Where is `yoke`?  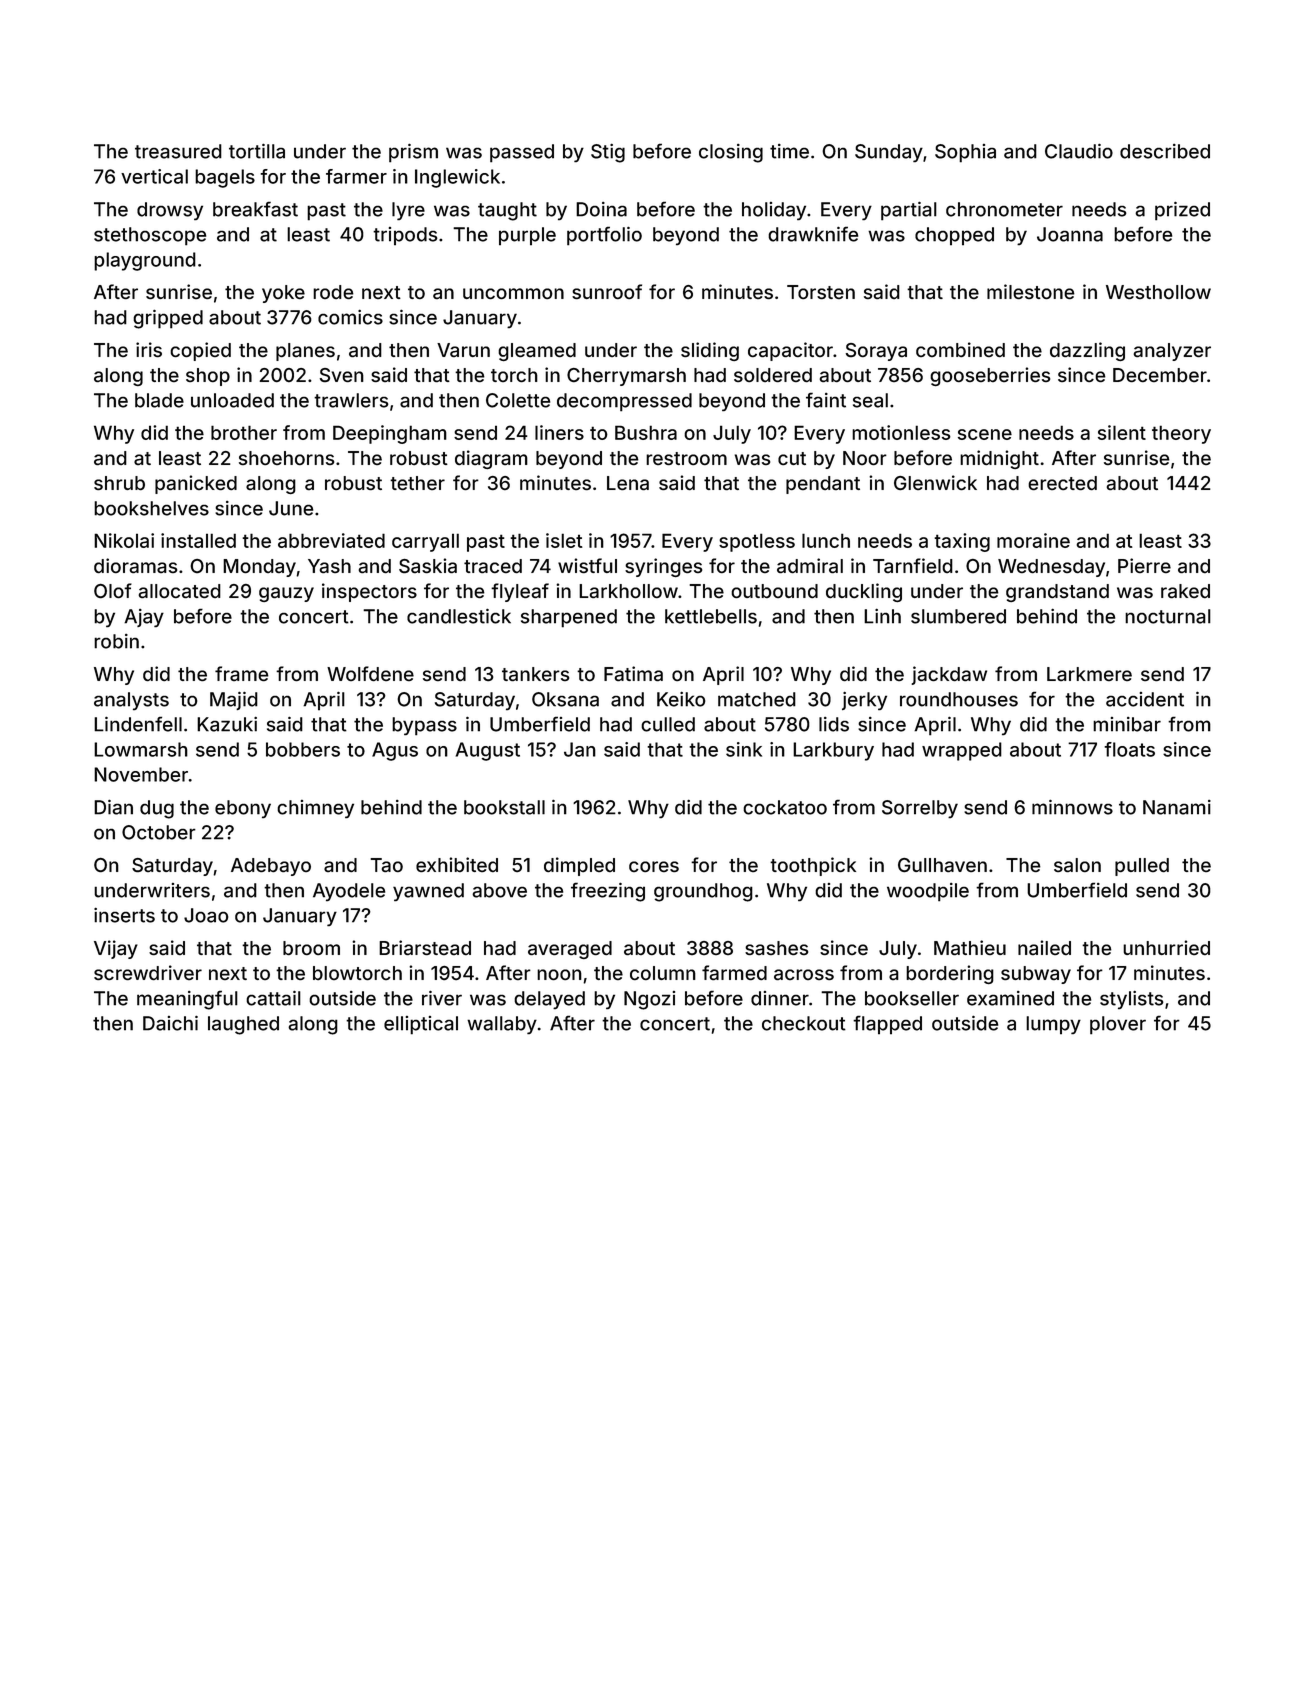 yoke is located at coordinates (283, 294).
